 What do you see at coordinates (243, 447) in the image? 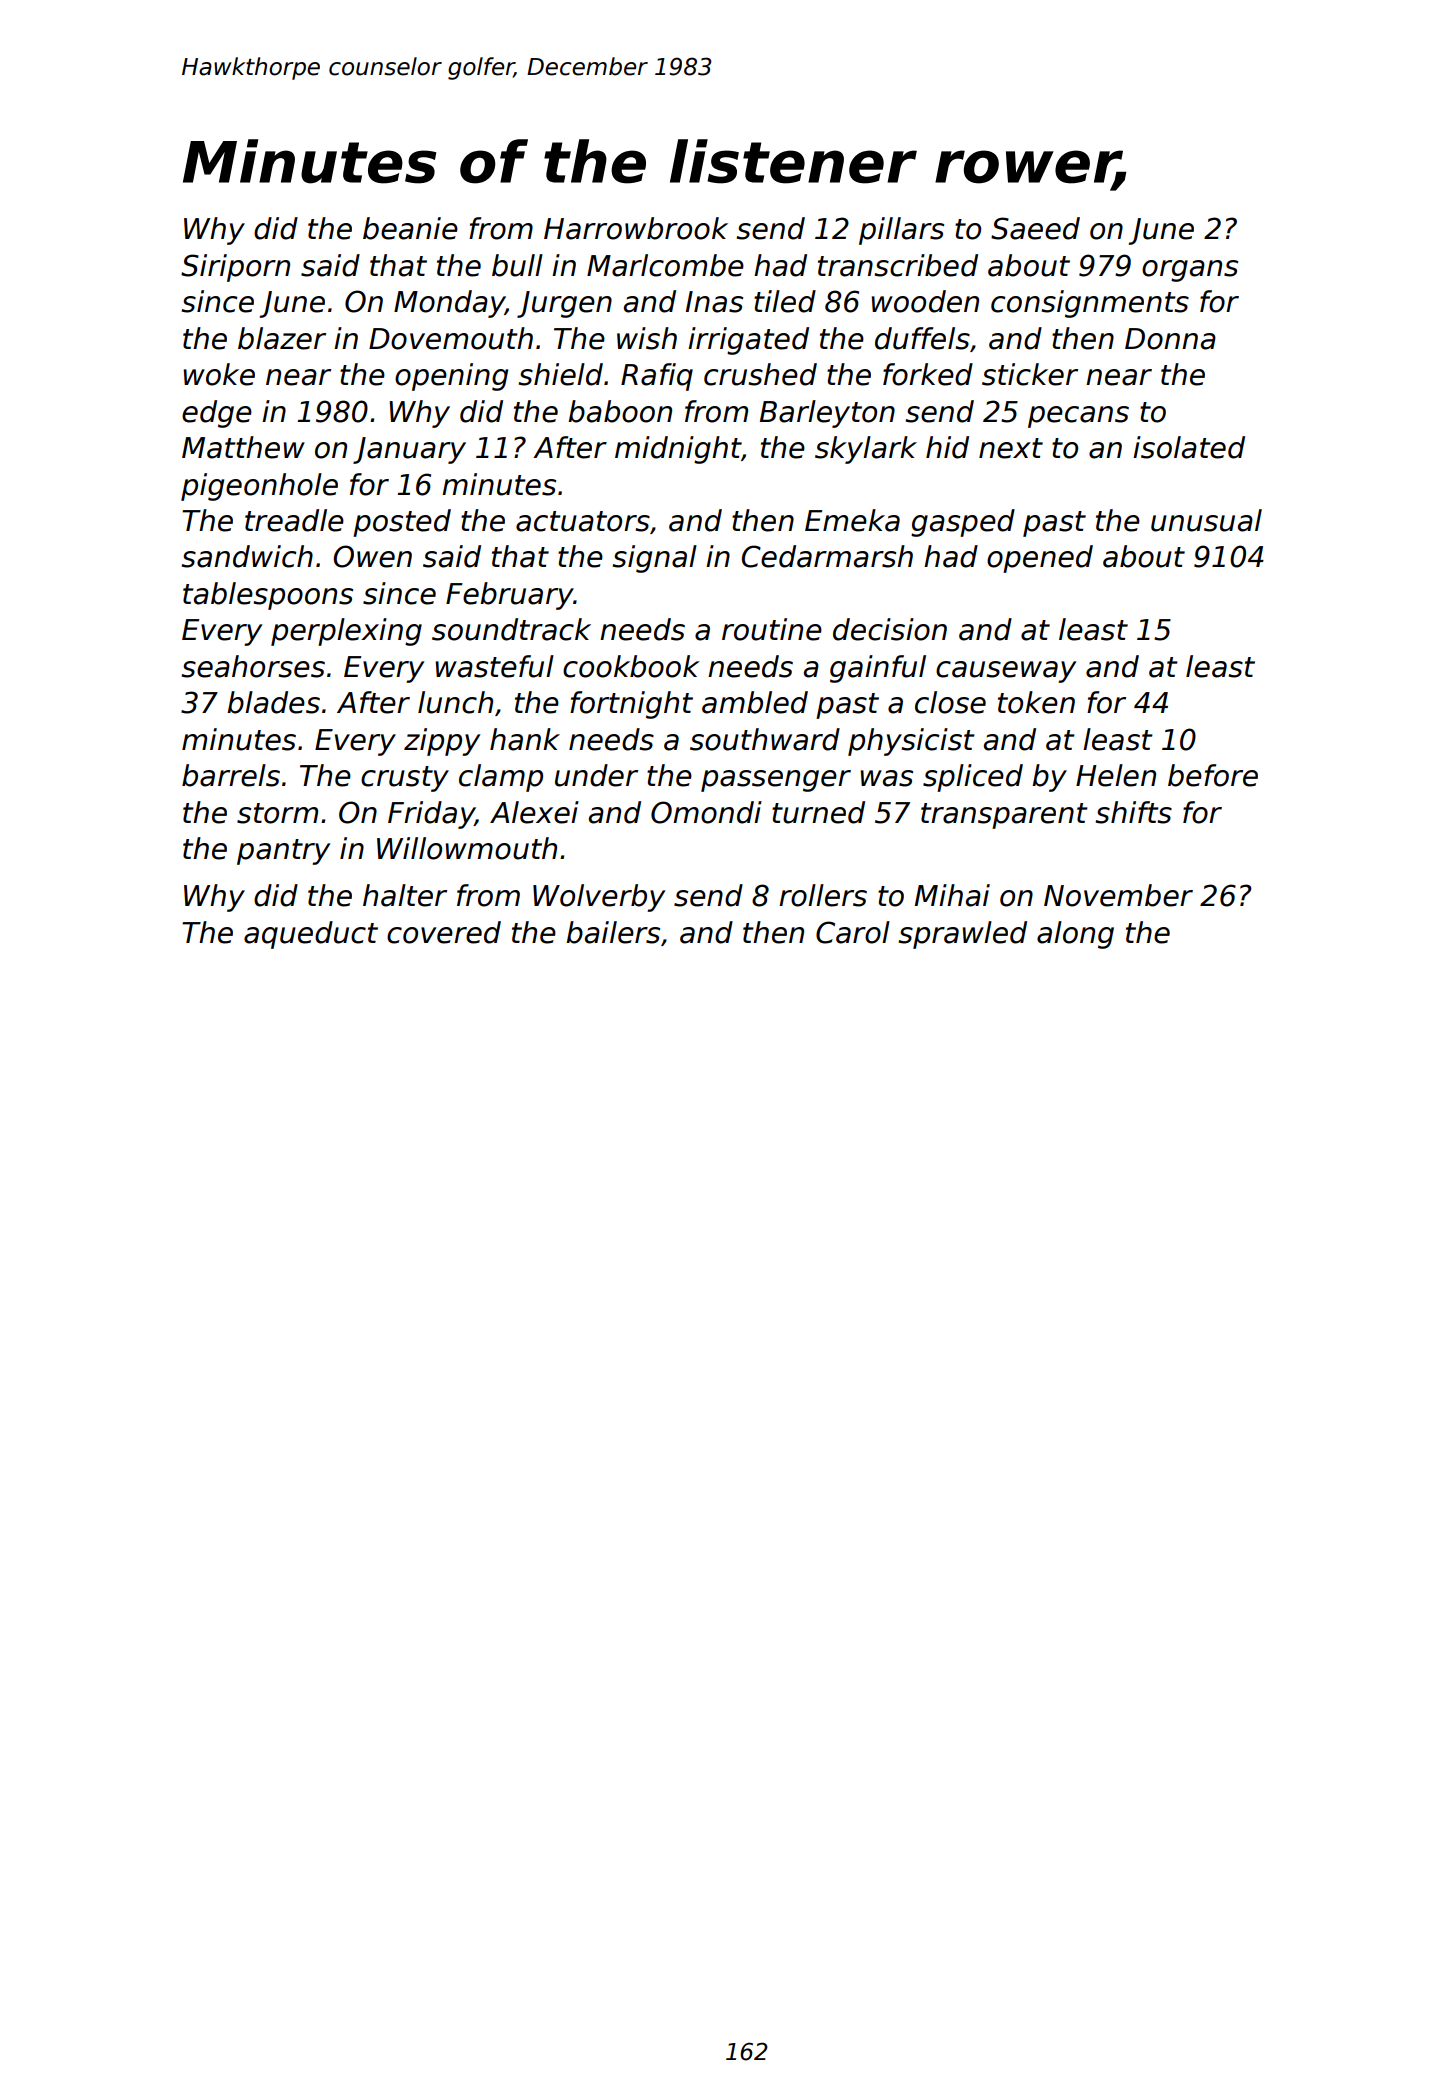
I see `Matthew` at bounding box center [243, 447].
